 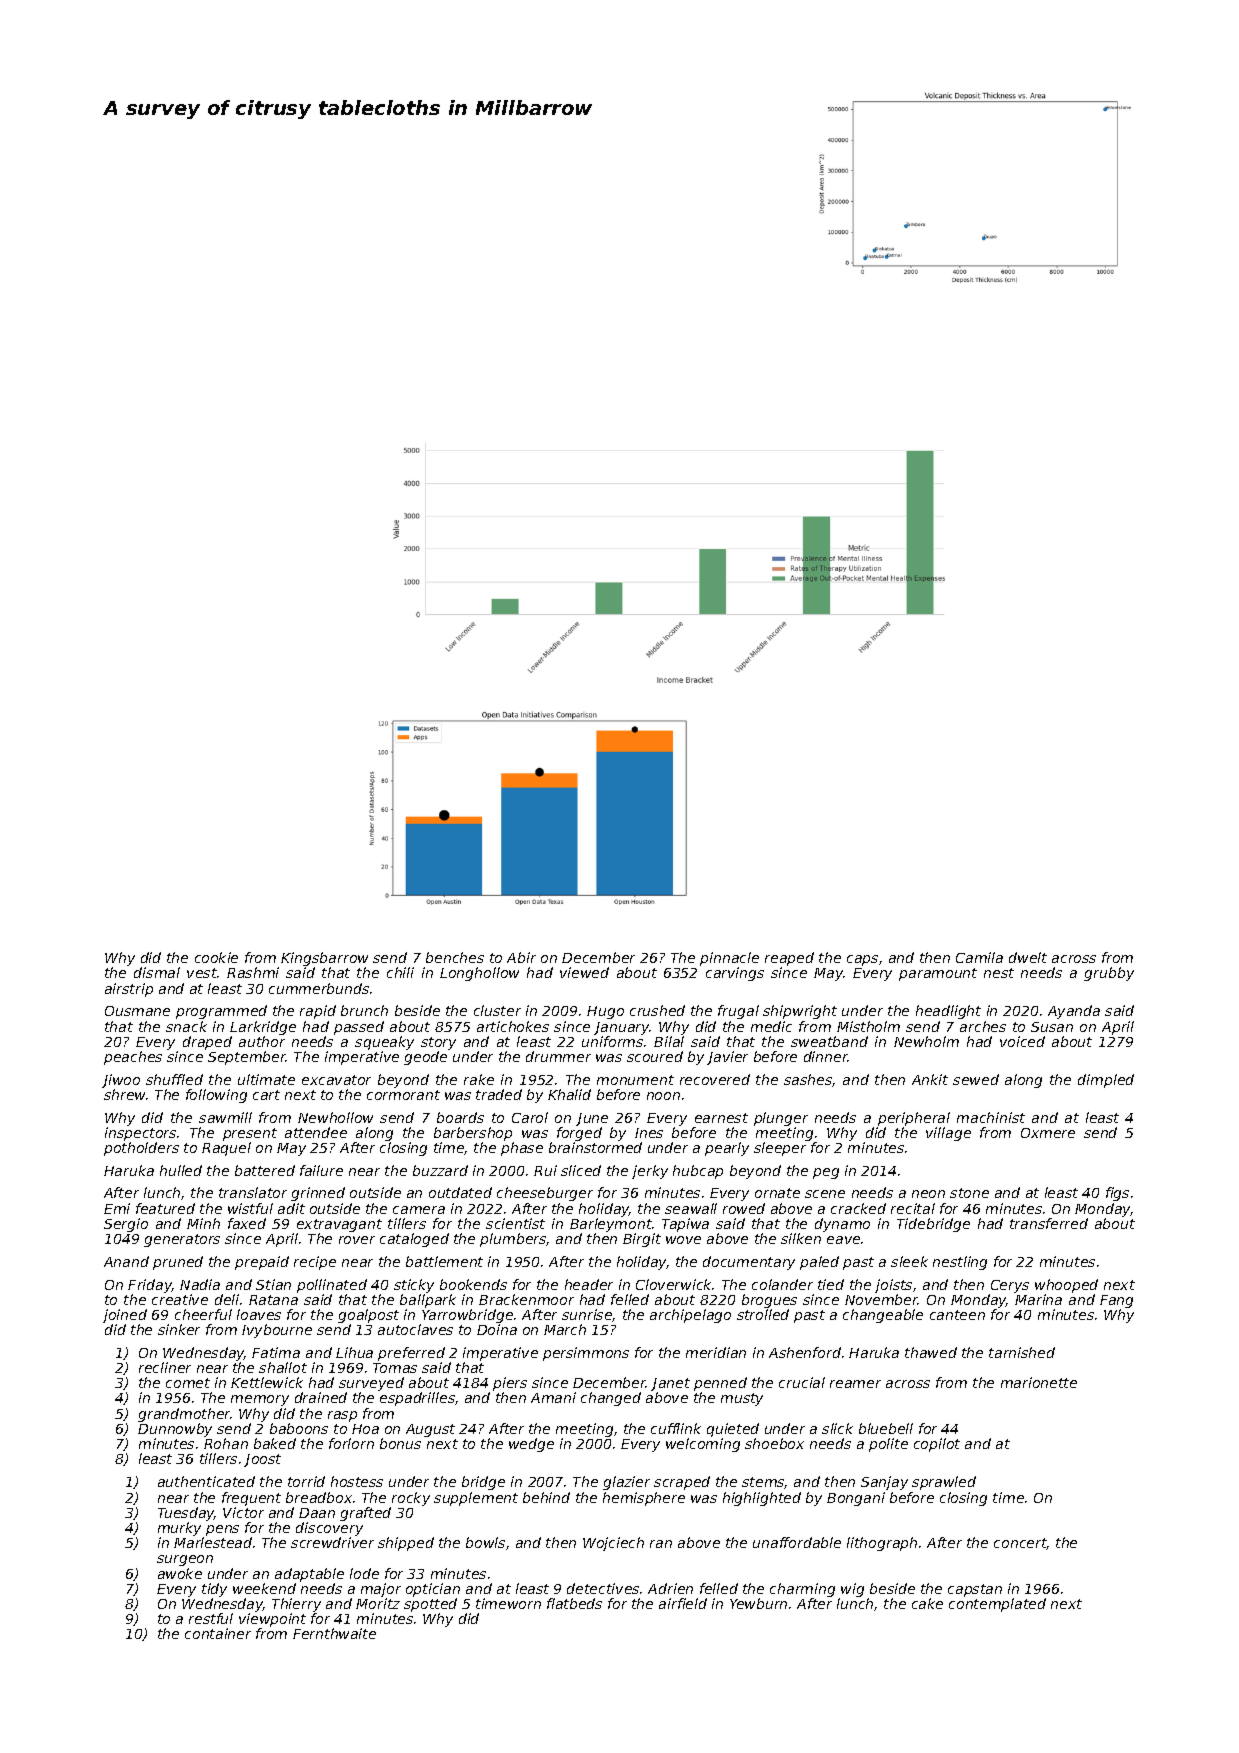 I want to click on peg, so click(x=826, y=1173).
